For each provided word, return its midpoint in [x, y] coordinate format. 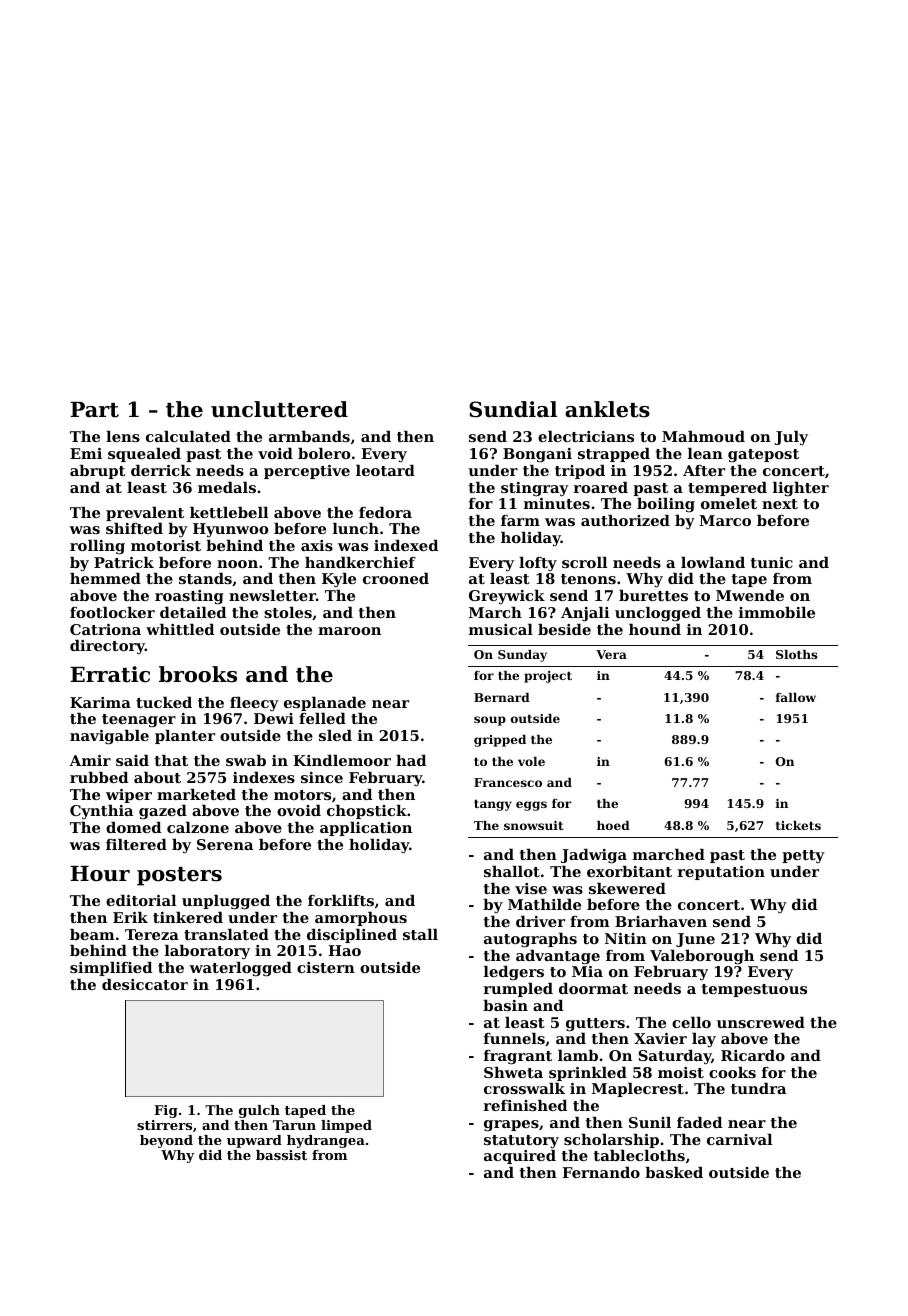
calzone [198, 827]
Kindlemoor [342, 760]
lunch [356, 528]
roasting [189, 597]
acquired [520, 1157]
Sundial [513, 409]
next [780, 504]
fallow [796, 697]
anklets [607, 409]
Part [94, 410]
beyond [166, 1141]
